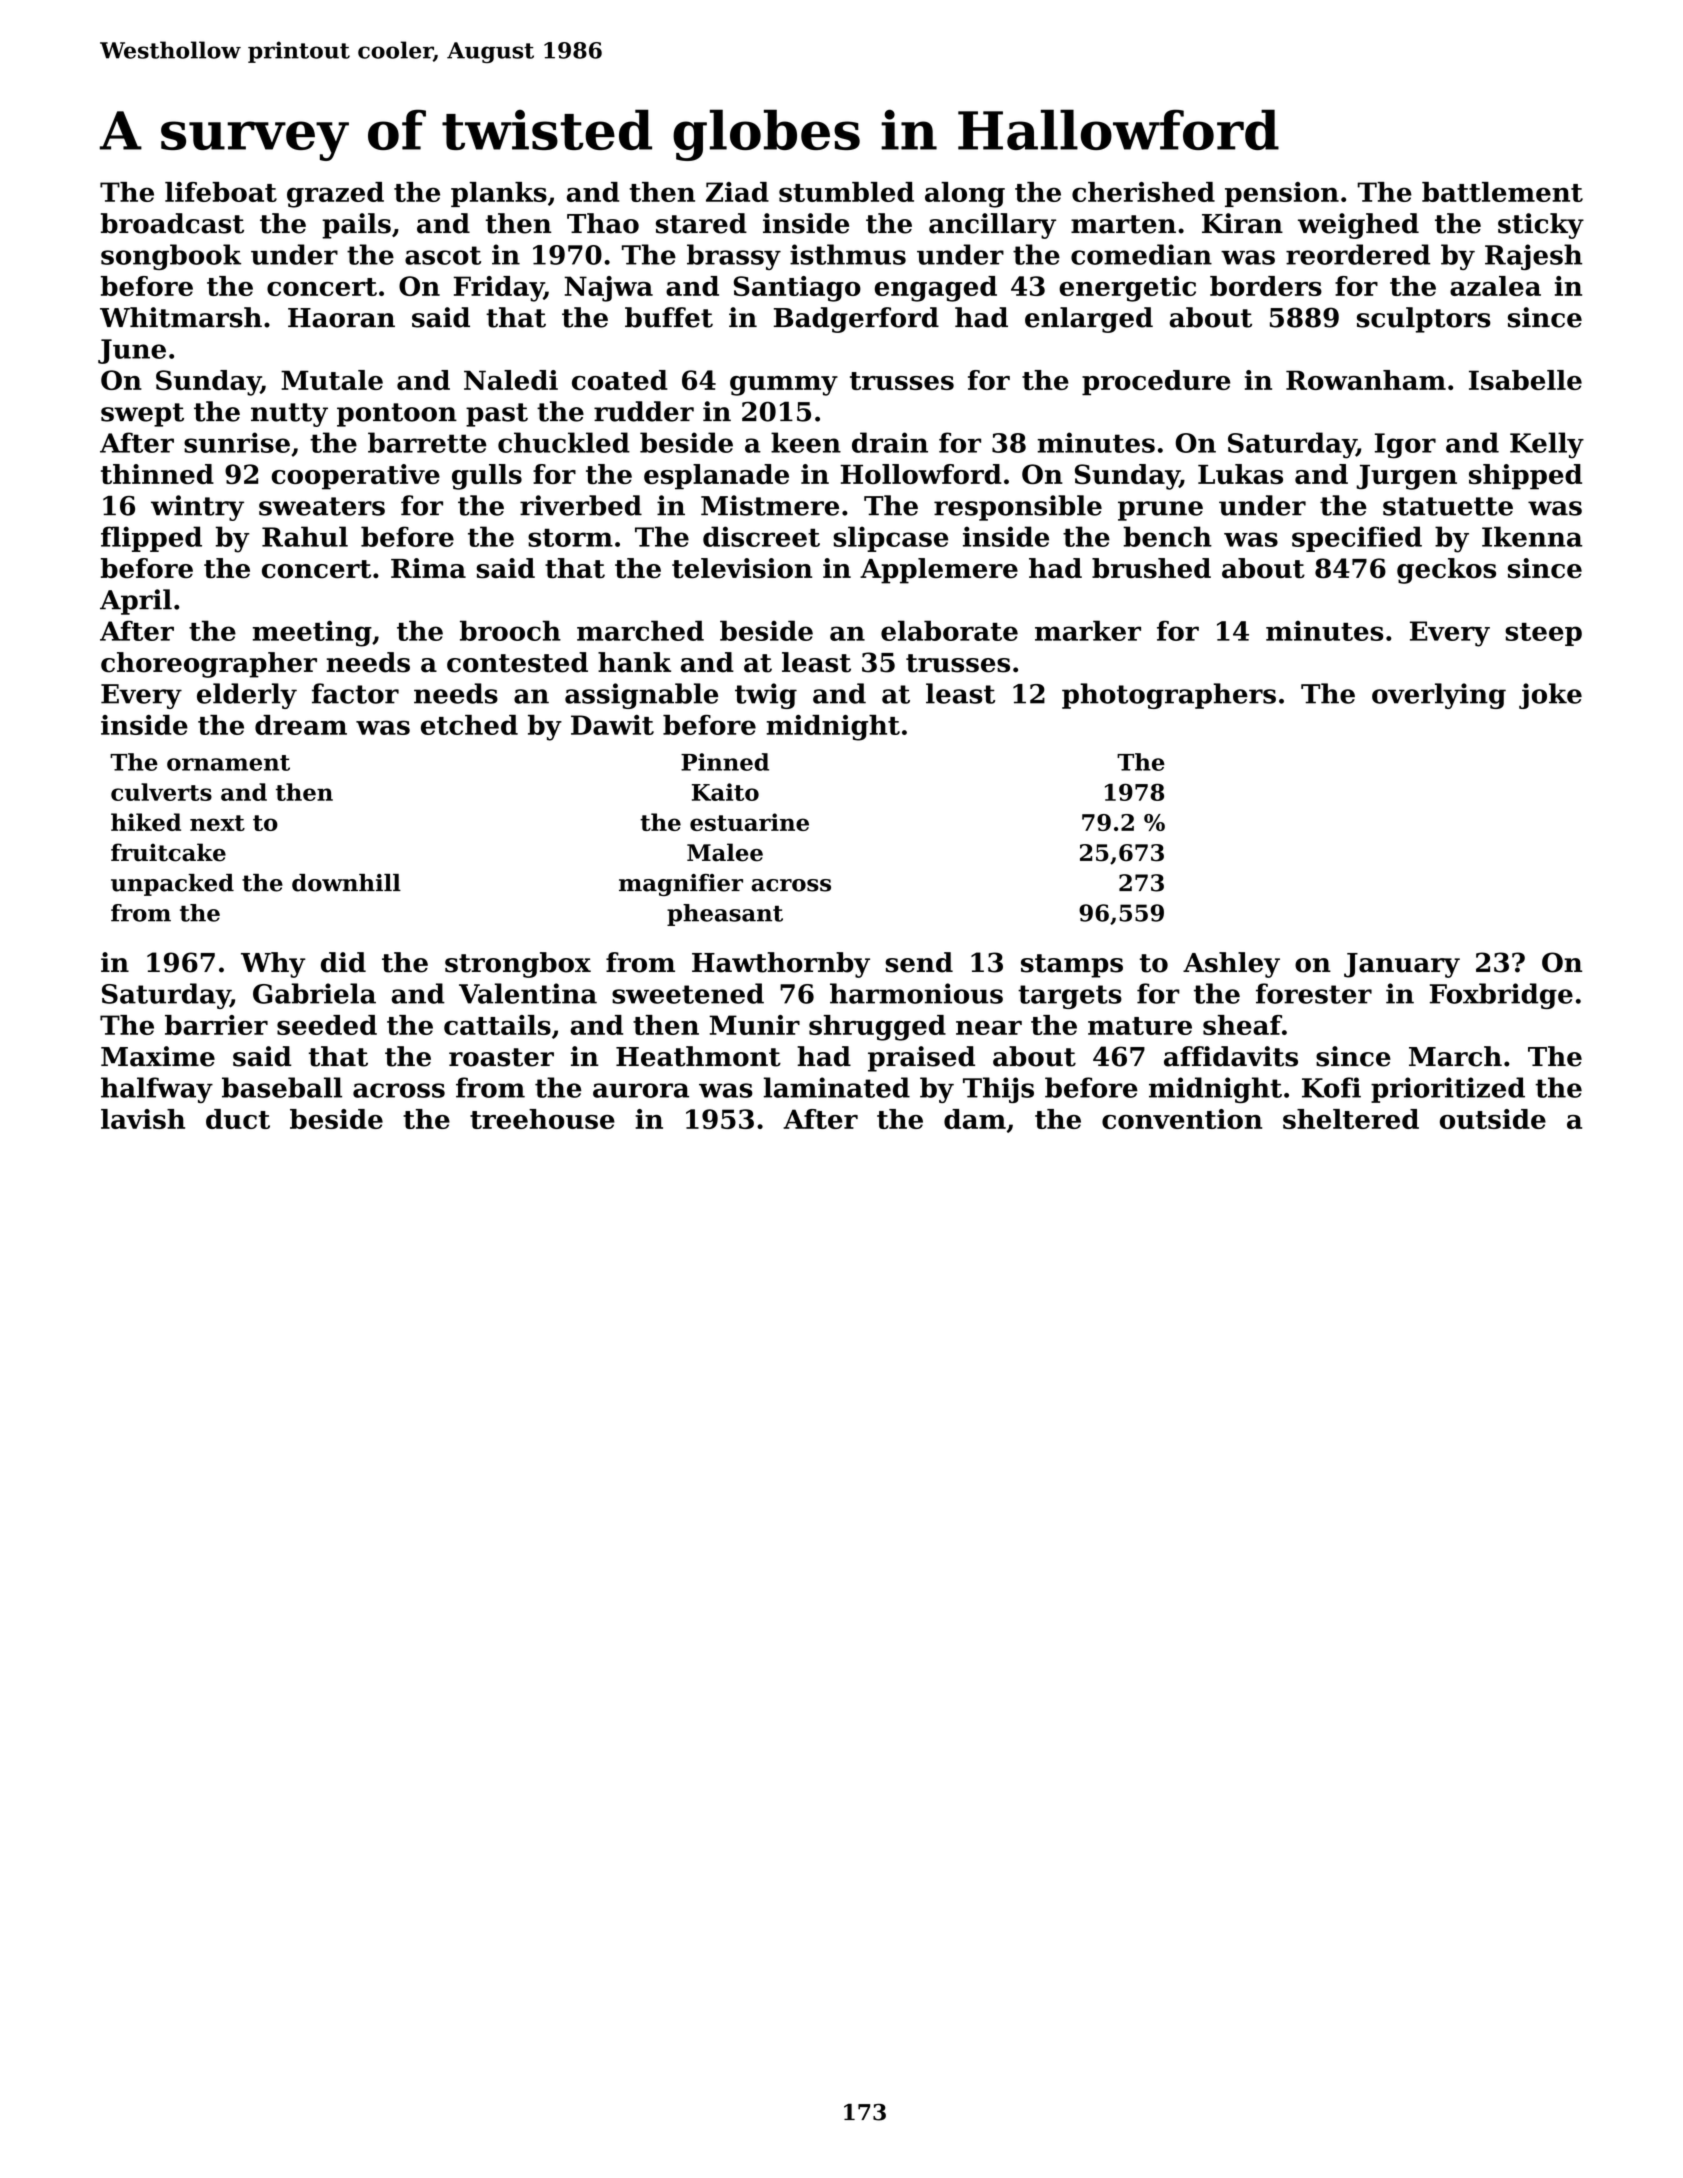 This screenshot has height=2178, width=1683. I want to click on Ashley, so click(1231, 965).
